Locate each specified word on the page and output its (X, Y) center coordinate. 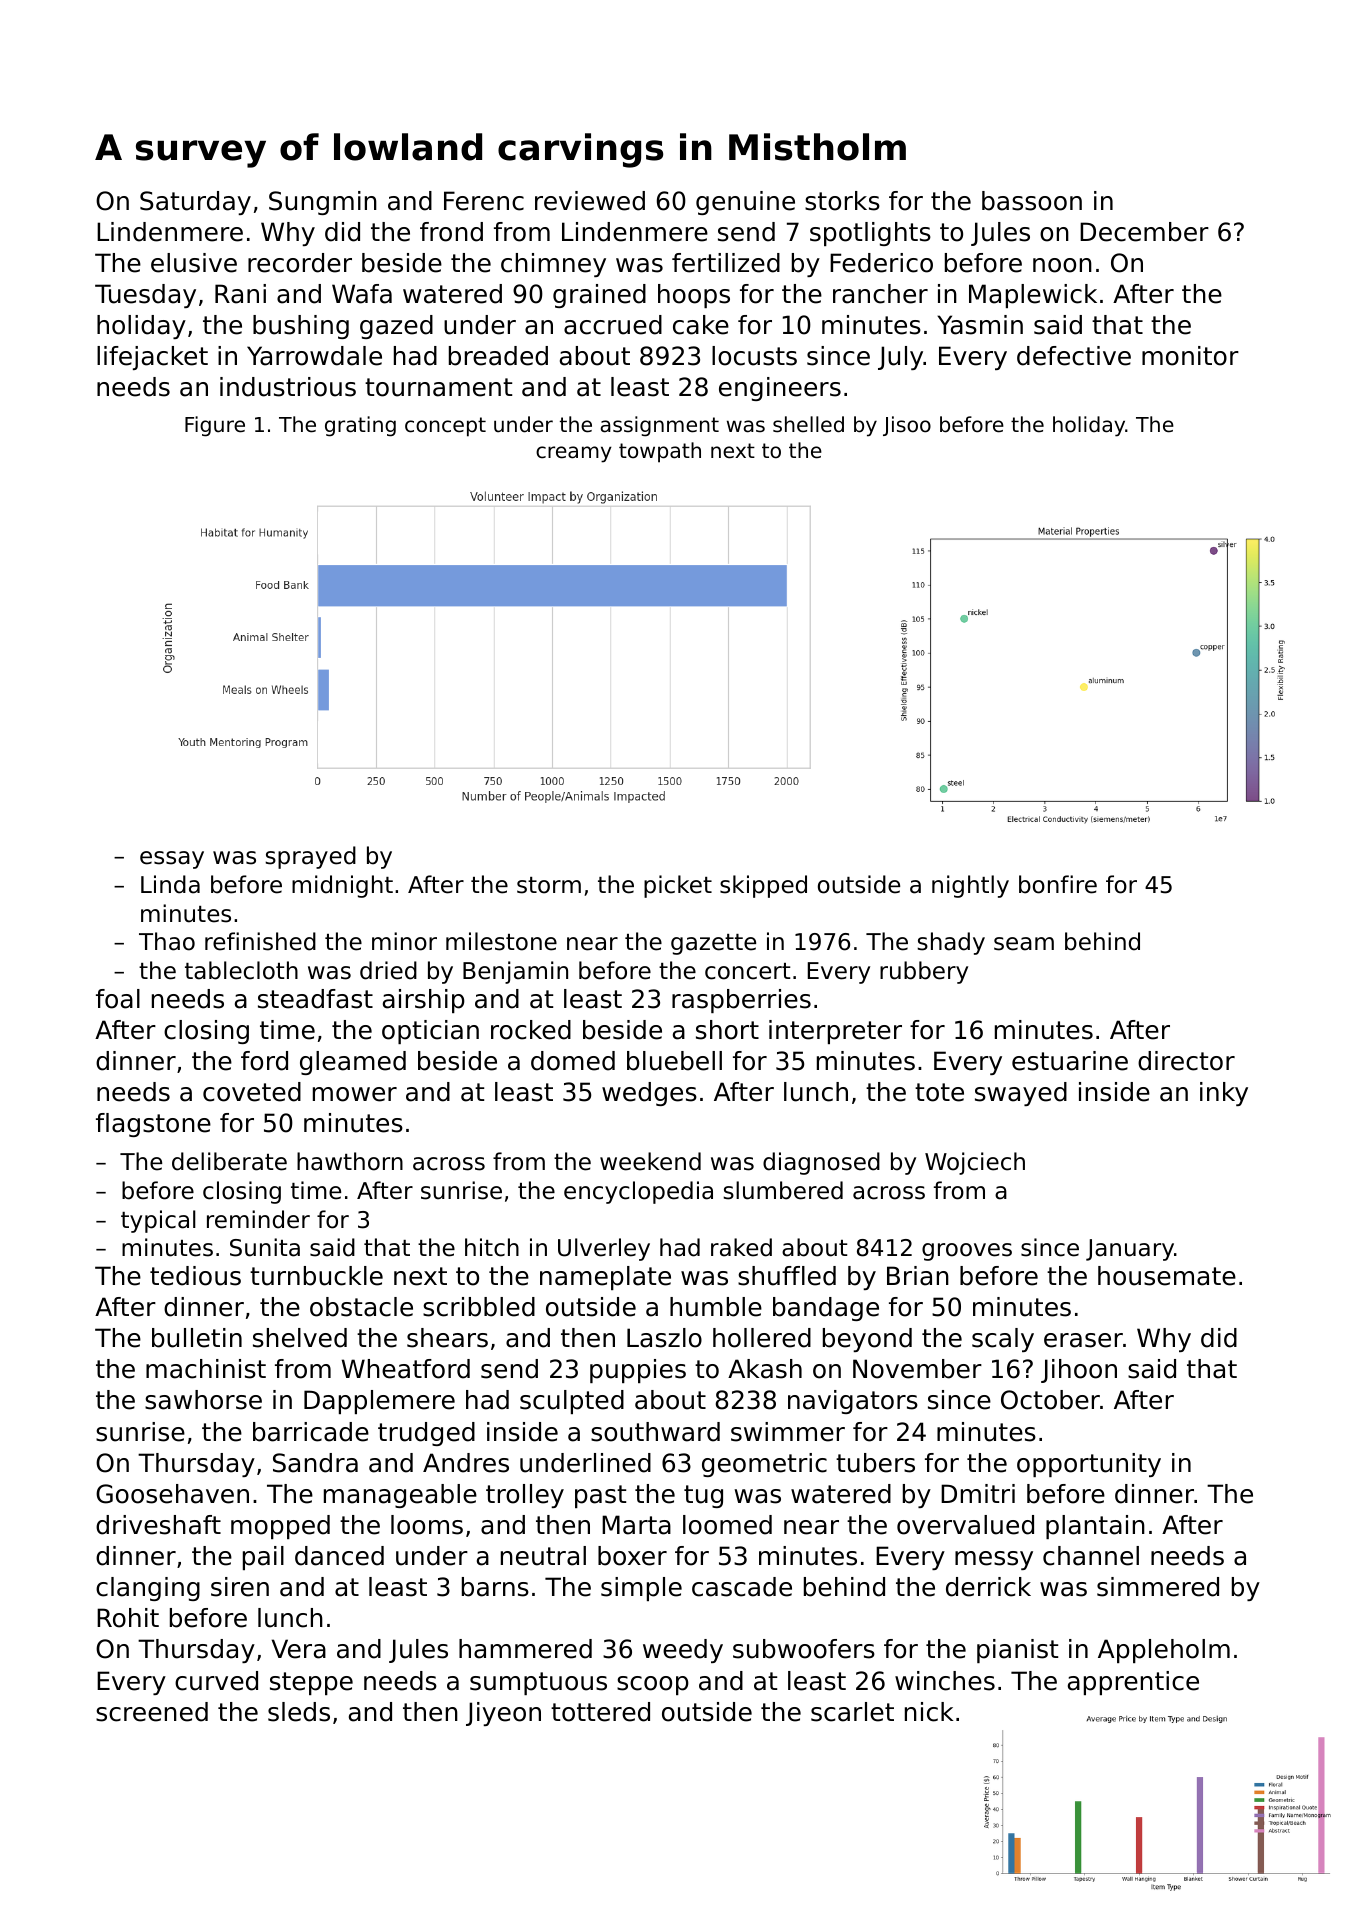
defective (1074, 356)
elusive (194, 263)
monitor (1190, 356)
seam (1024, 944)
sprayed (310, 857)
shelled (808, 424)
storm (549, 885)
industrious (288, 387)
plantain (1095, 1527)
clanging (148, 1589)
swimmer (788, 1432)
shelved (300, 1338)
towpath (660, 452)
